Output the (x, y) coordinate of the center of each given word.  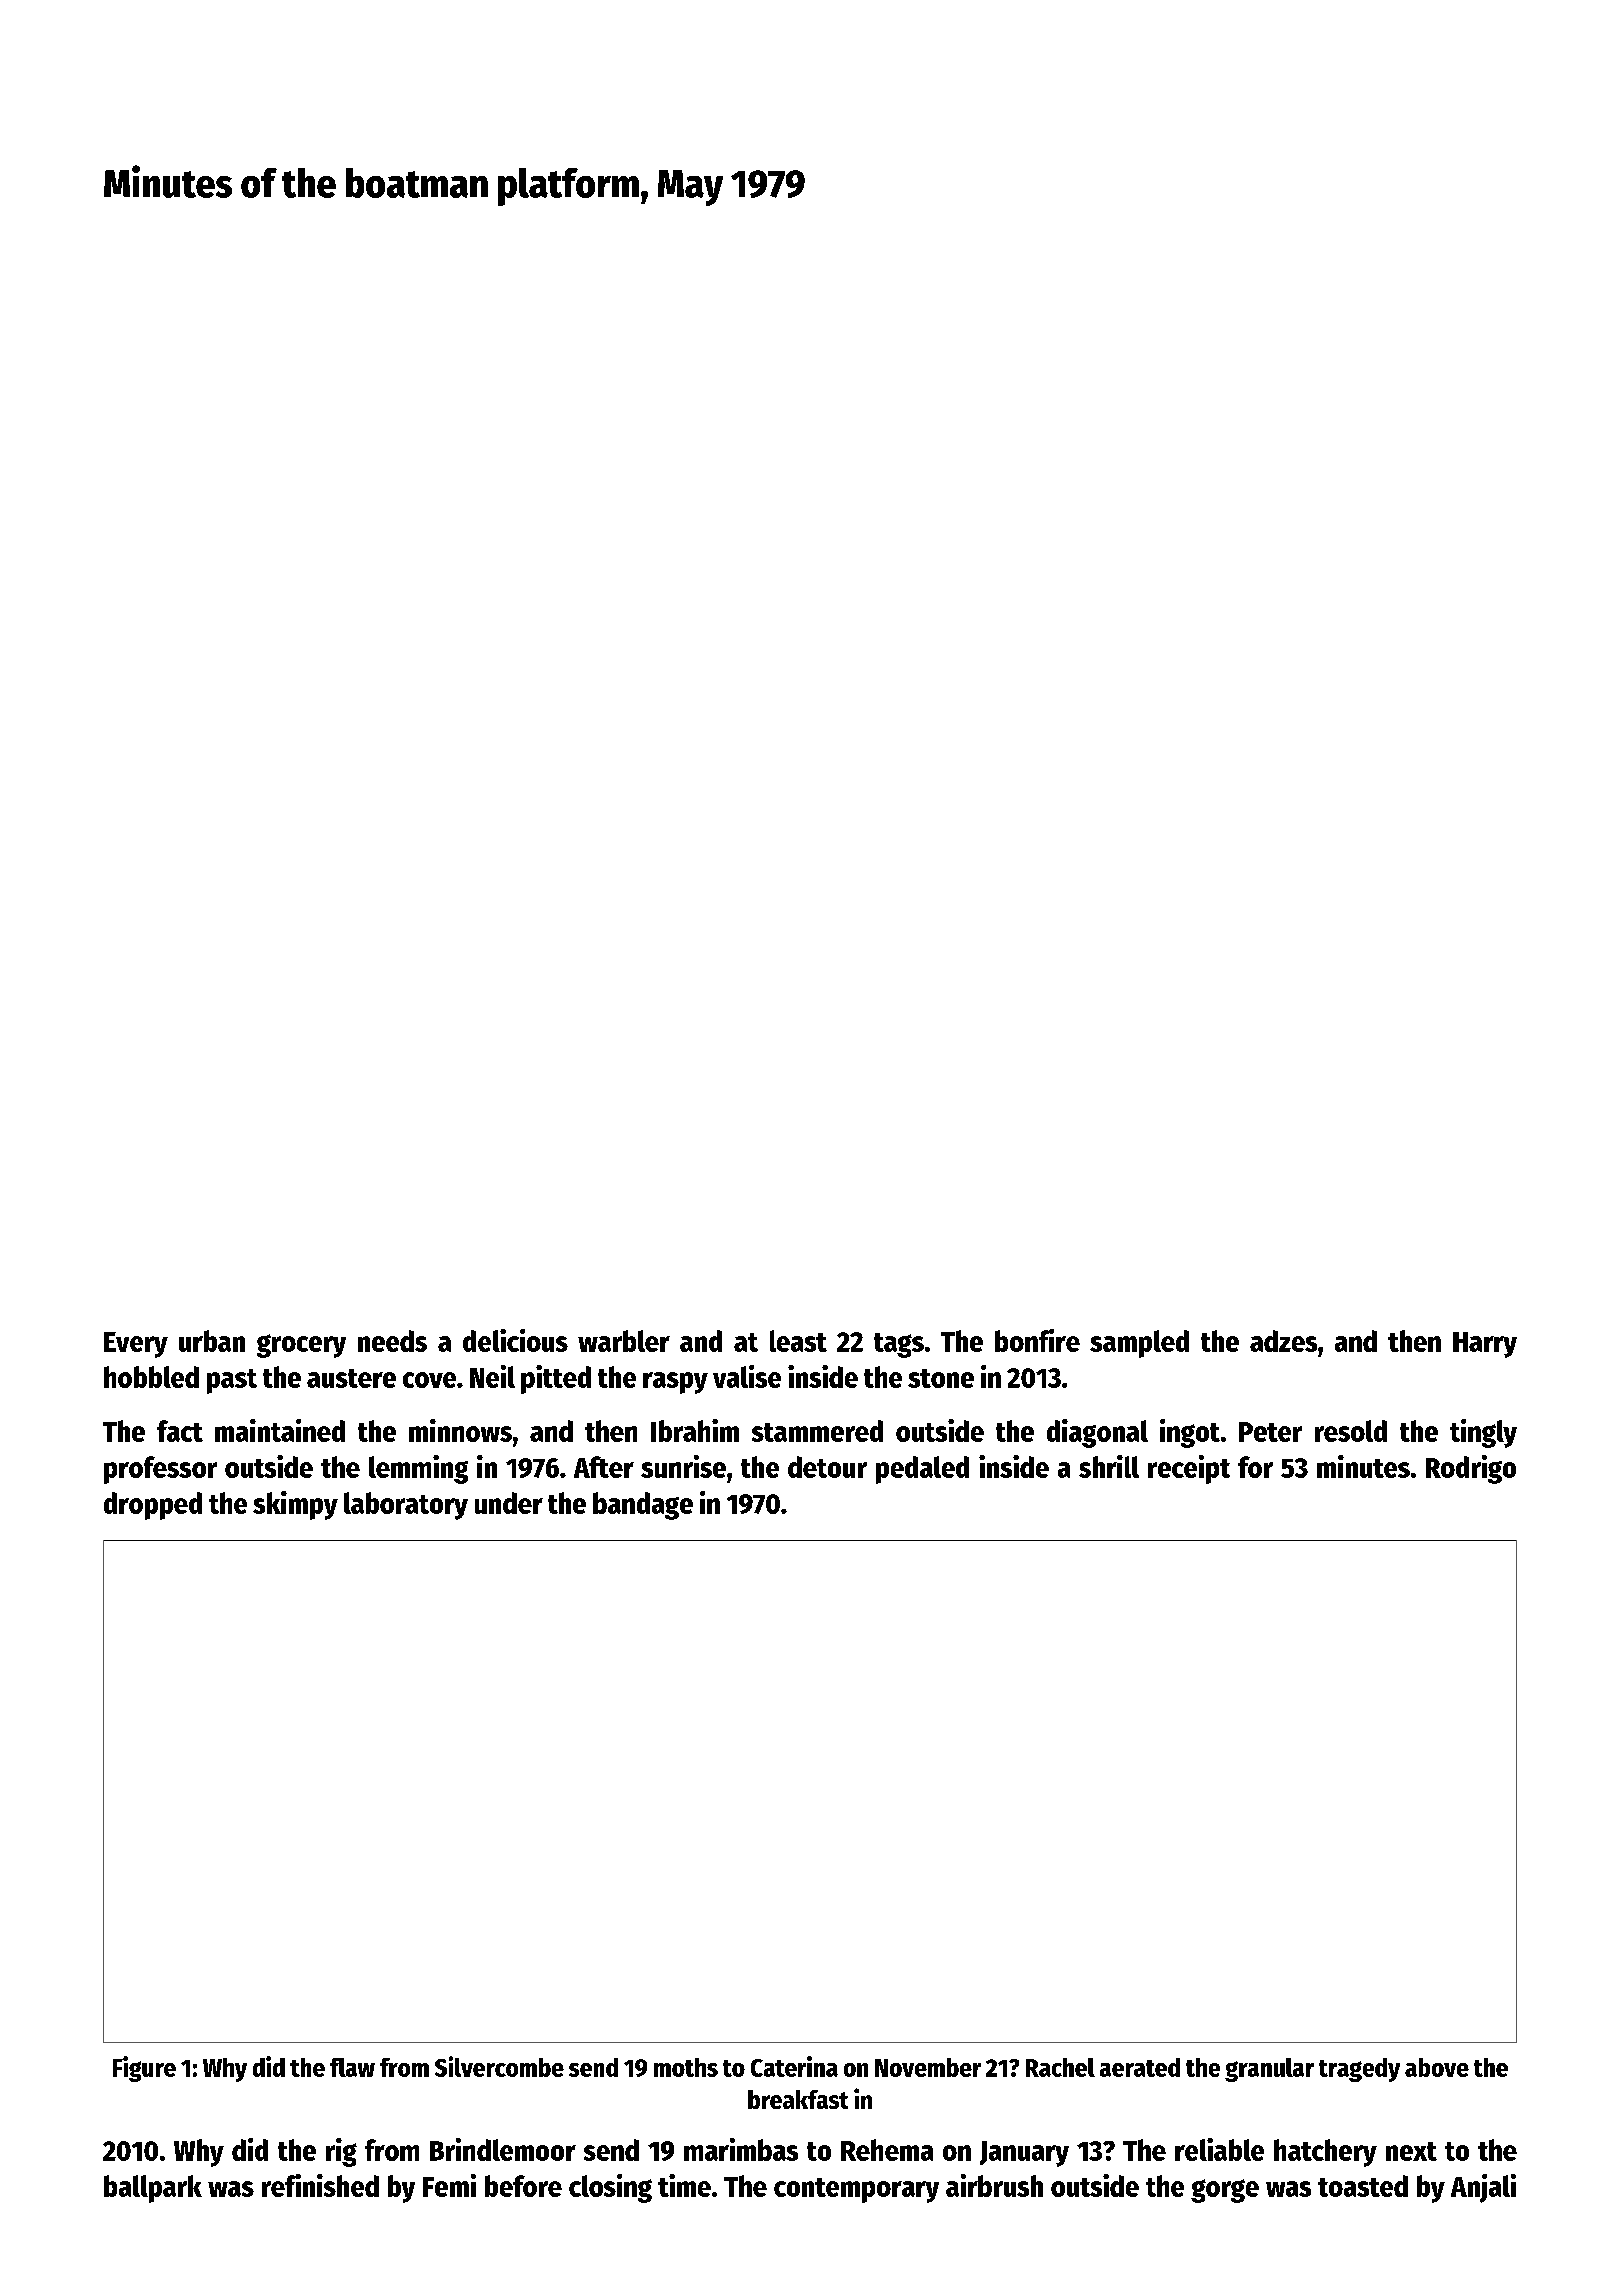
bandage (643, 1506)
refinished (320, 2185)
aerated (1140, 2067)
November (928, 2067)
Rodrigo (1471, 1469)
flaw (352, 2067)
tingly (1483, 1433)
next (1411, 2151)
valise (747, 1376)
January (1024, 2154)
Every (136, 1345)
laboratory (406, 1506)
